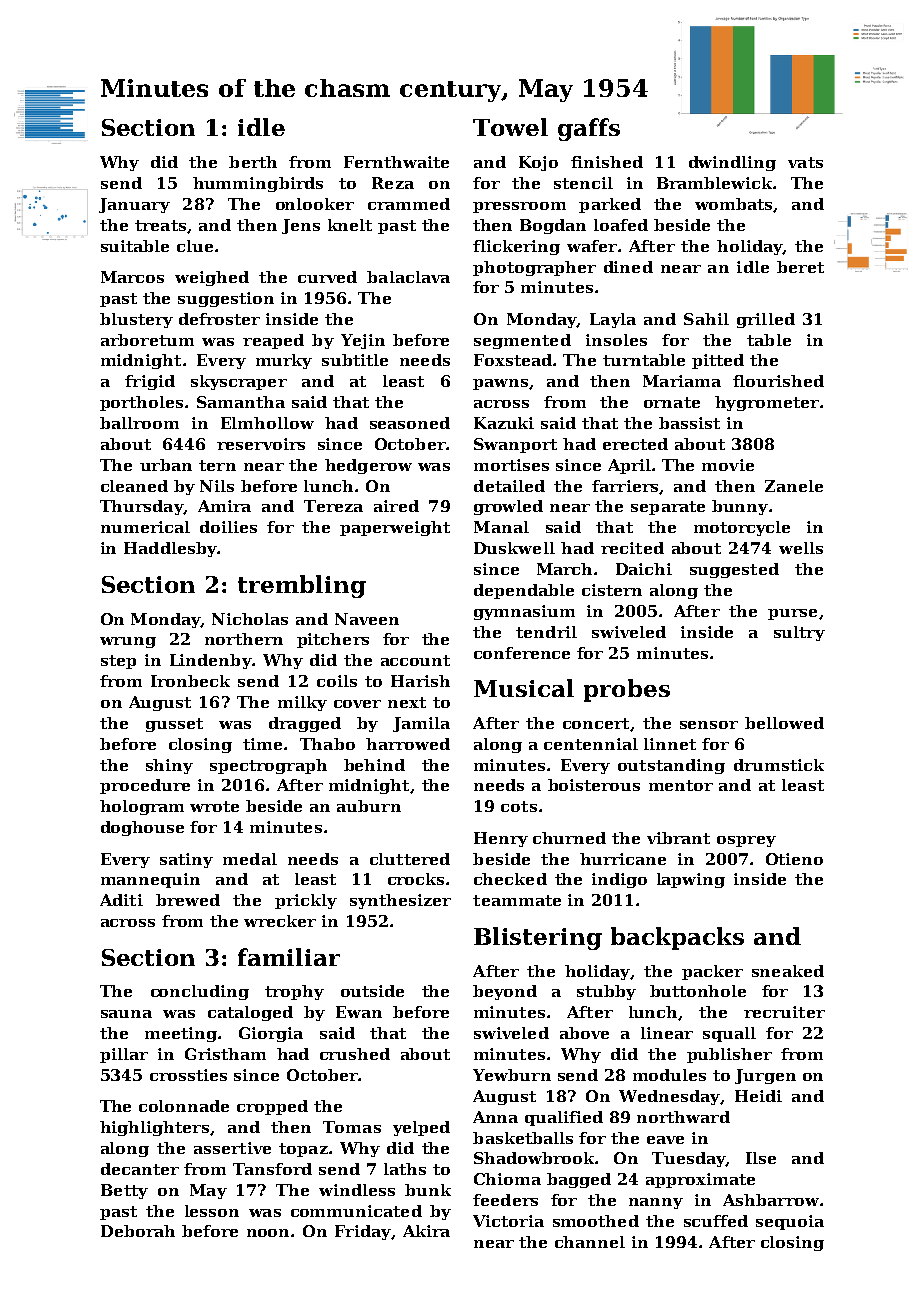 The width and height of the screenshot is (924, 1308). Describe the element at coordinates (712, 972) in the screenshot. I see `packer` at that location.
